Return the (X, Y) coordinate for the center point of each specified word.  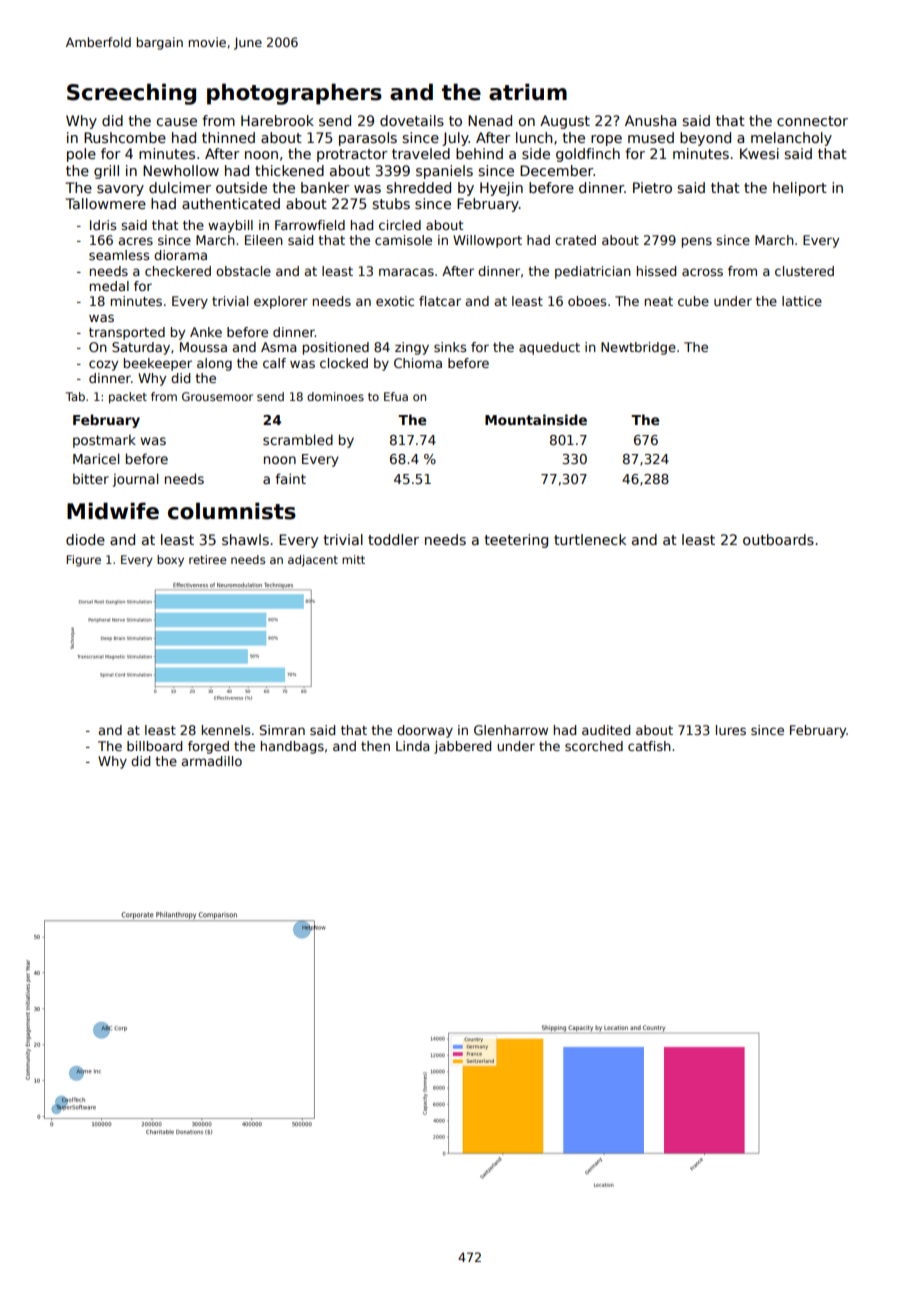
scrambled (298, 439)
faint (290, 478)
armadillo (211, 761)
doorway (425, 731)
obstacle (243, 271)
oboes (587, 301)
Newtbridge (638, 348)
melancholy (791, 139)
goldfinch (588, 155)
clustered (804, 271)
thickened (289, 170)
